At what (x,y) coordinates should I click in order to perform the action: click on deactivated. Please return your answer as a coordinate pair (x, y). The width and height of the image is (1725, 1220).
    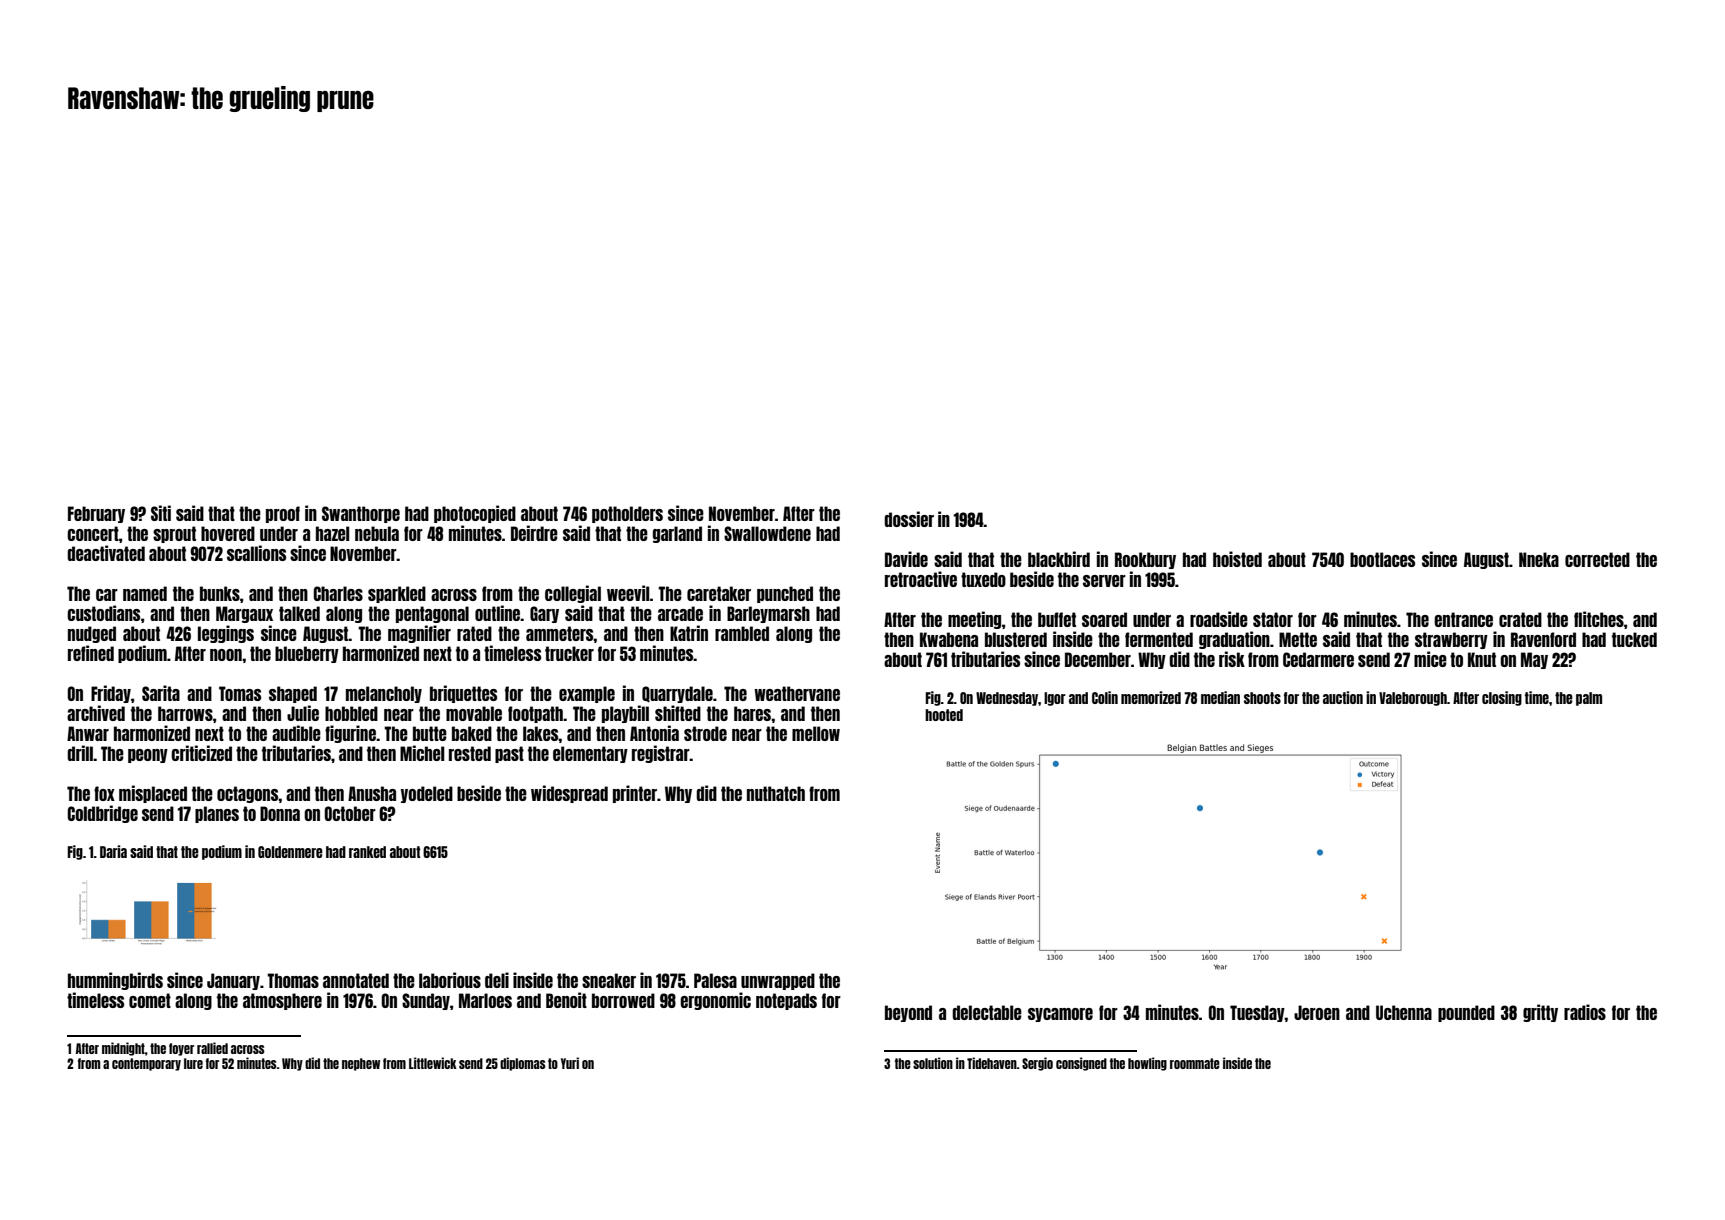
    Looking at the image, I should click on (106, 553).
